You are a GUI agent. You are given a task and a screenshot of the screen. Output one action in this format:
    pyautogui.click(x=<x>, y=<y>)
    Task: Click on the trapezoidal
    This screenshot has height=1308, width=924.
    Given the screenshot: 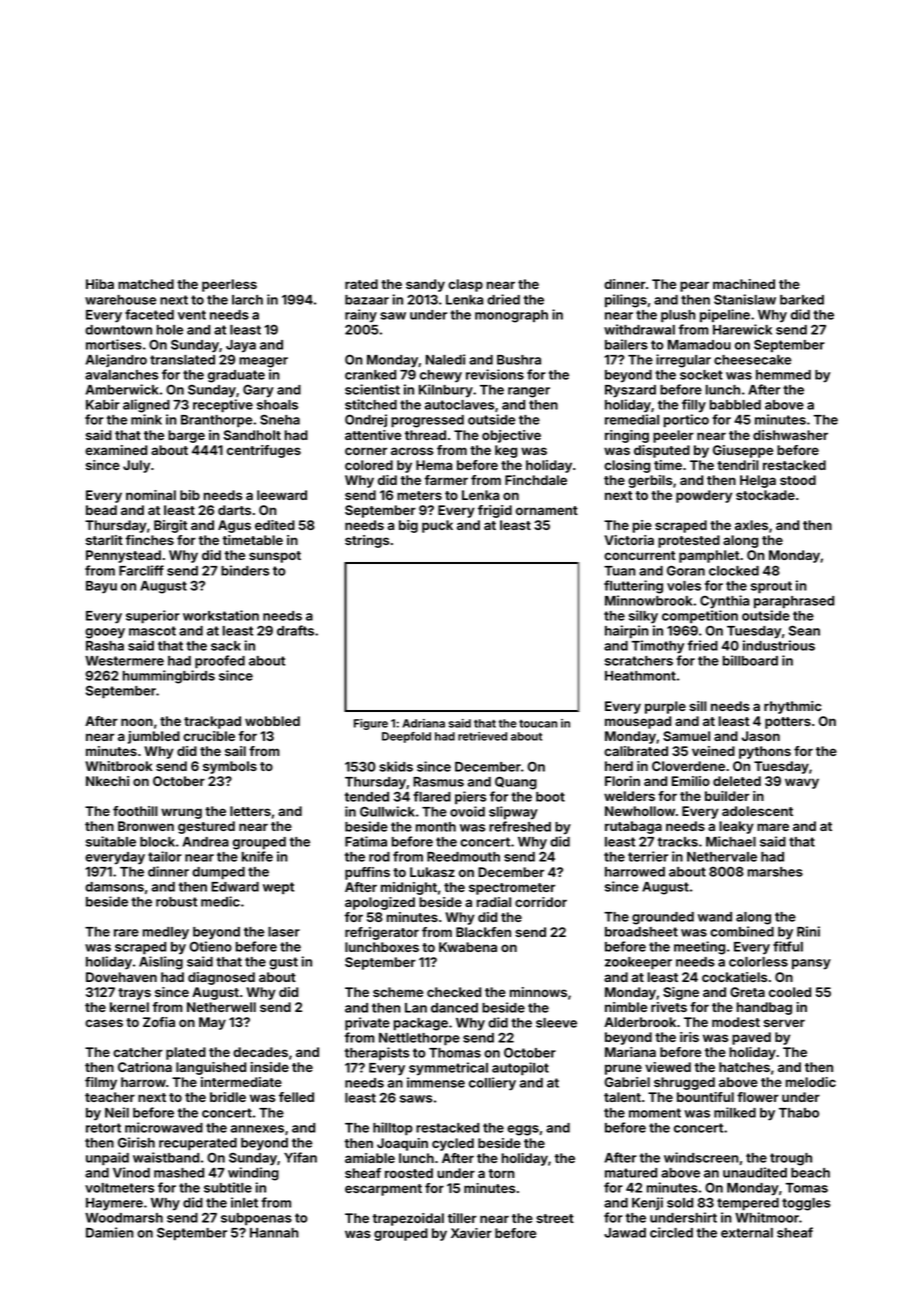 What is the action you would take?
    pyautogui.click(x=408, y=1219)
